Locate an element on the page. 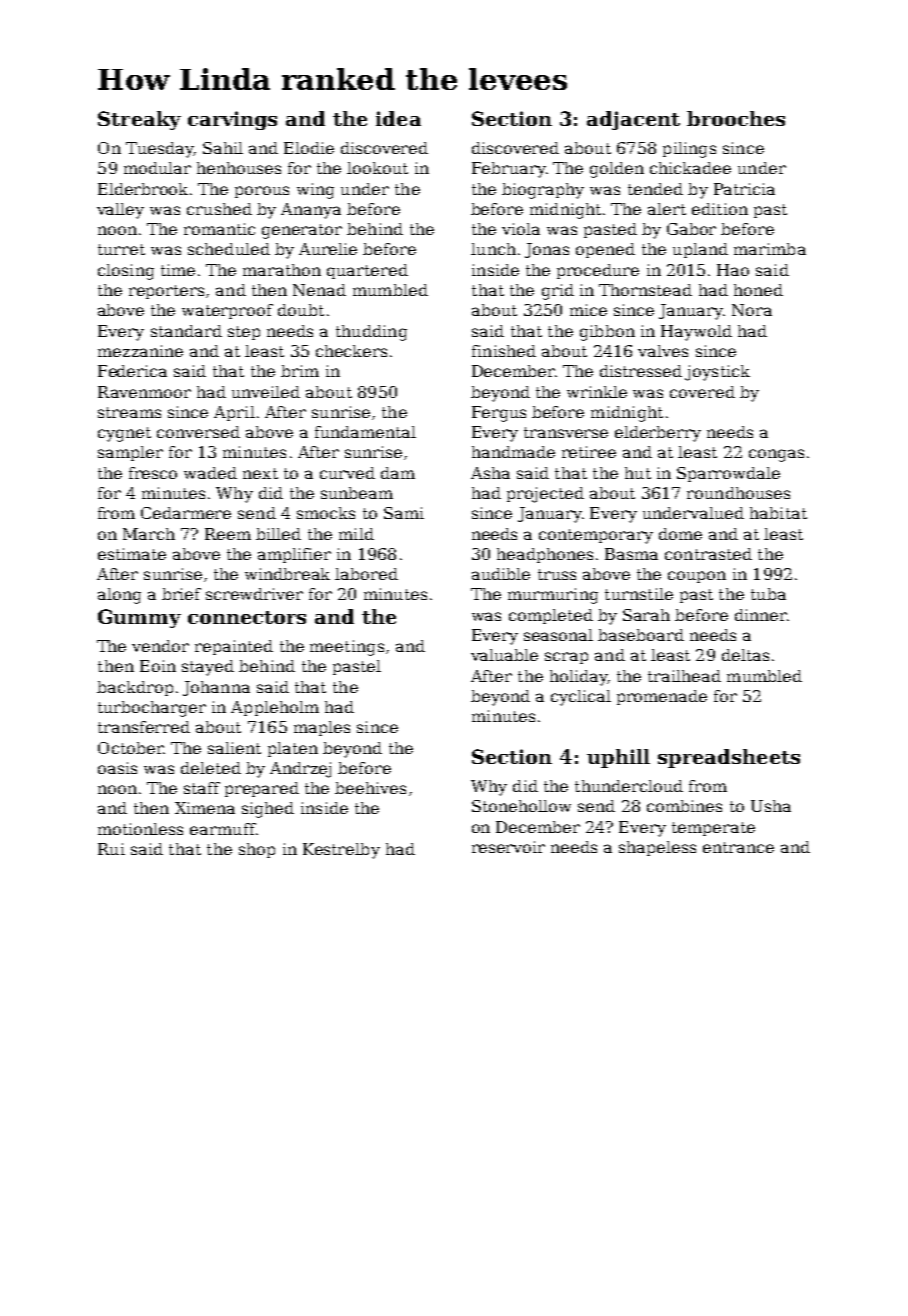 The image size is (908, 1316). spreadsheets is located at coordinates (729, 758).
